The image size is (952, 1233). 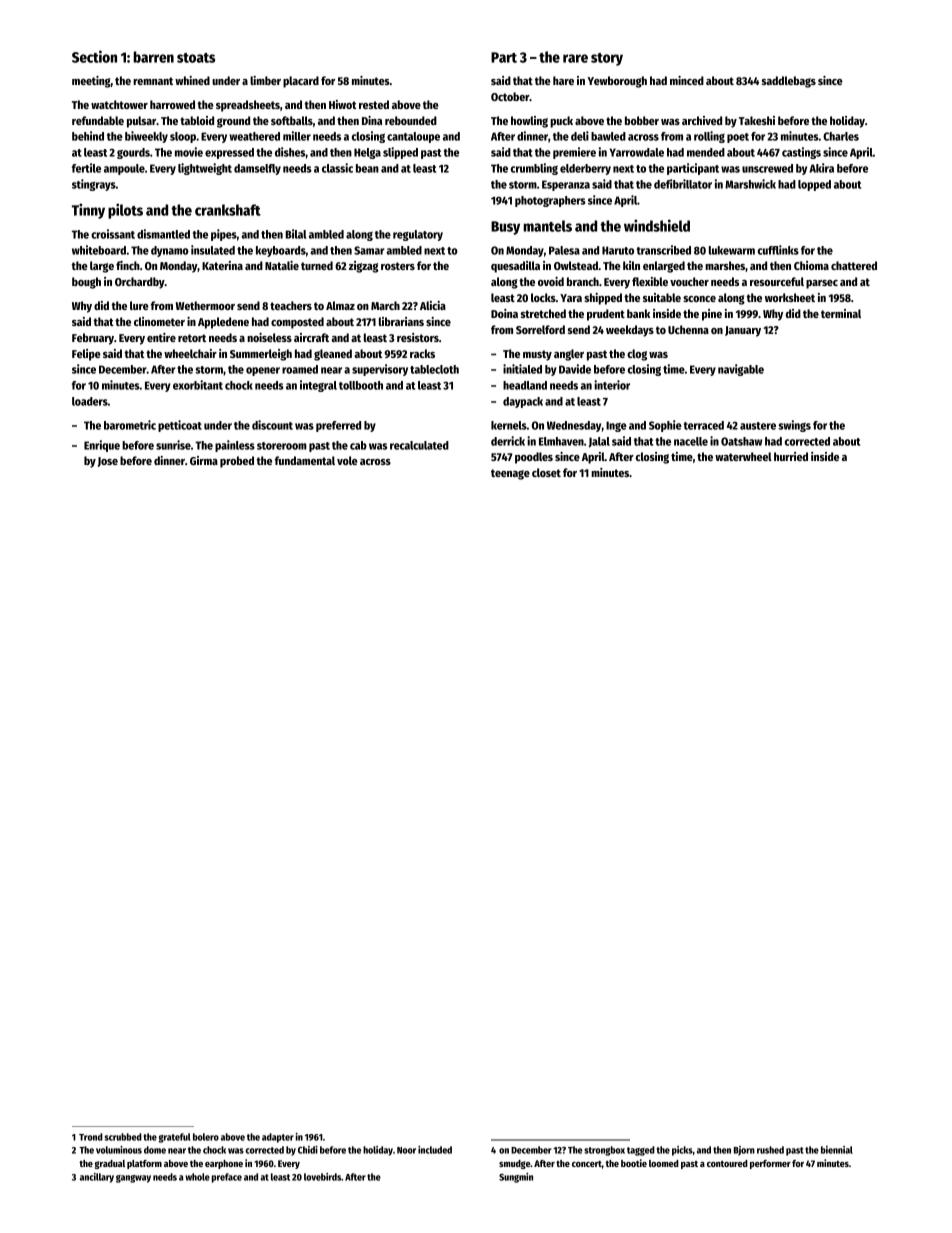 I want to click on placard, so click(x=301, y=82).
